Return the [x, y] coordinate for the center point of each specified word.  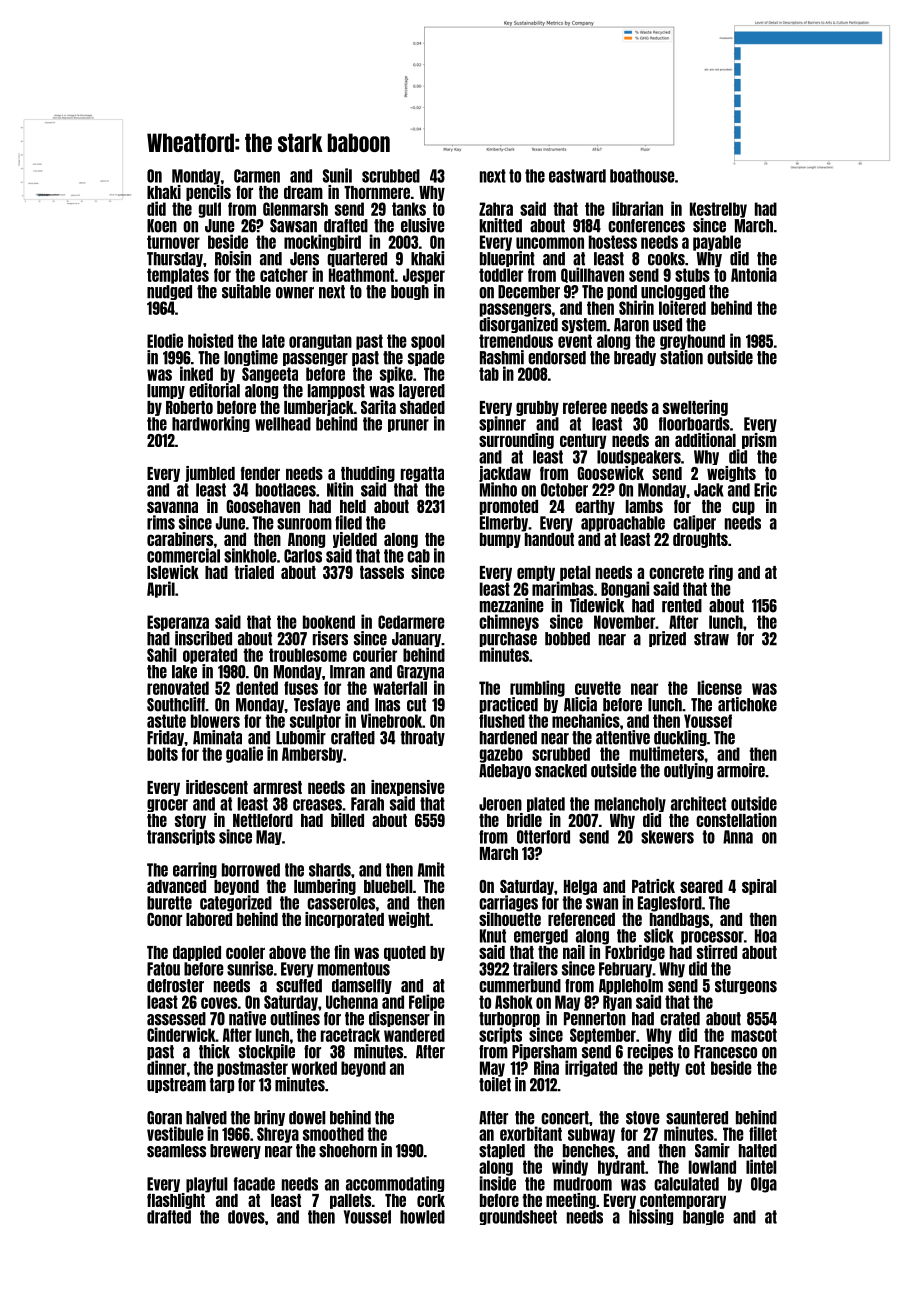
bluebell [388, 886]
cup [743, 508]
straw [711, 639]
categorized [236, 903]
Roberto [189, 407]
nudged [169, 292]
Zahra [496, 209]
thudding [368, 474]
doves [246, 1217]
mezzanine [512, 605]
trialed [254, 572]
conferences [646, 226]
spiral [759, 887]
